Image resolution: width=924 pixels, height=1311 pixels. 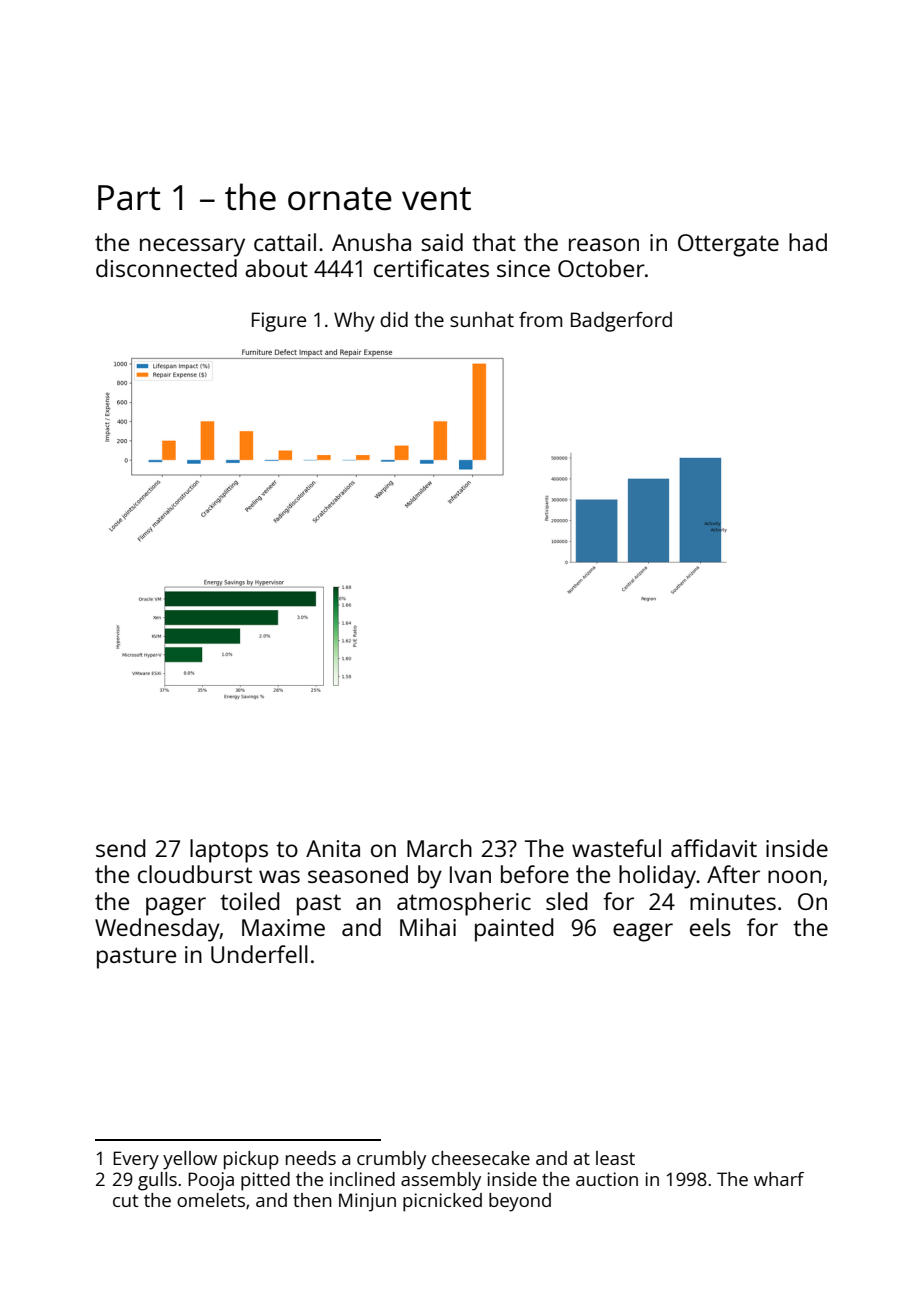 I want to click on Anita, so click(x=333, y=848).
